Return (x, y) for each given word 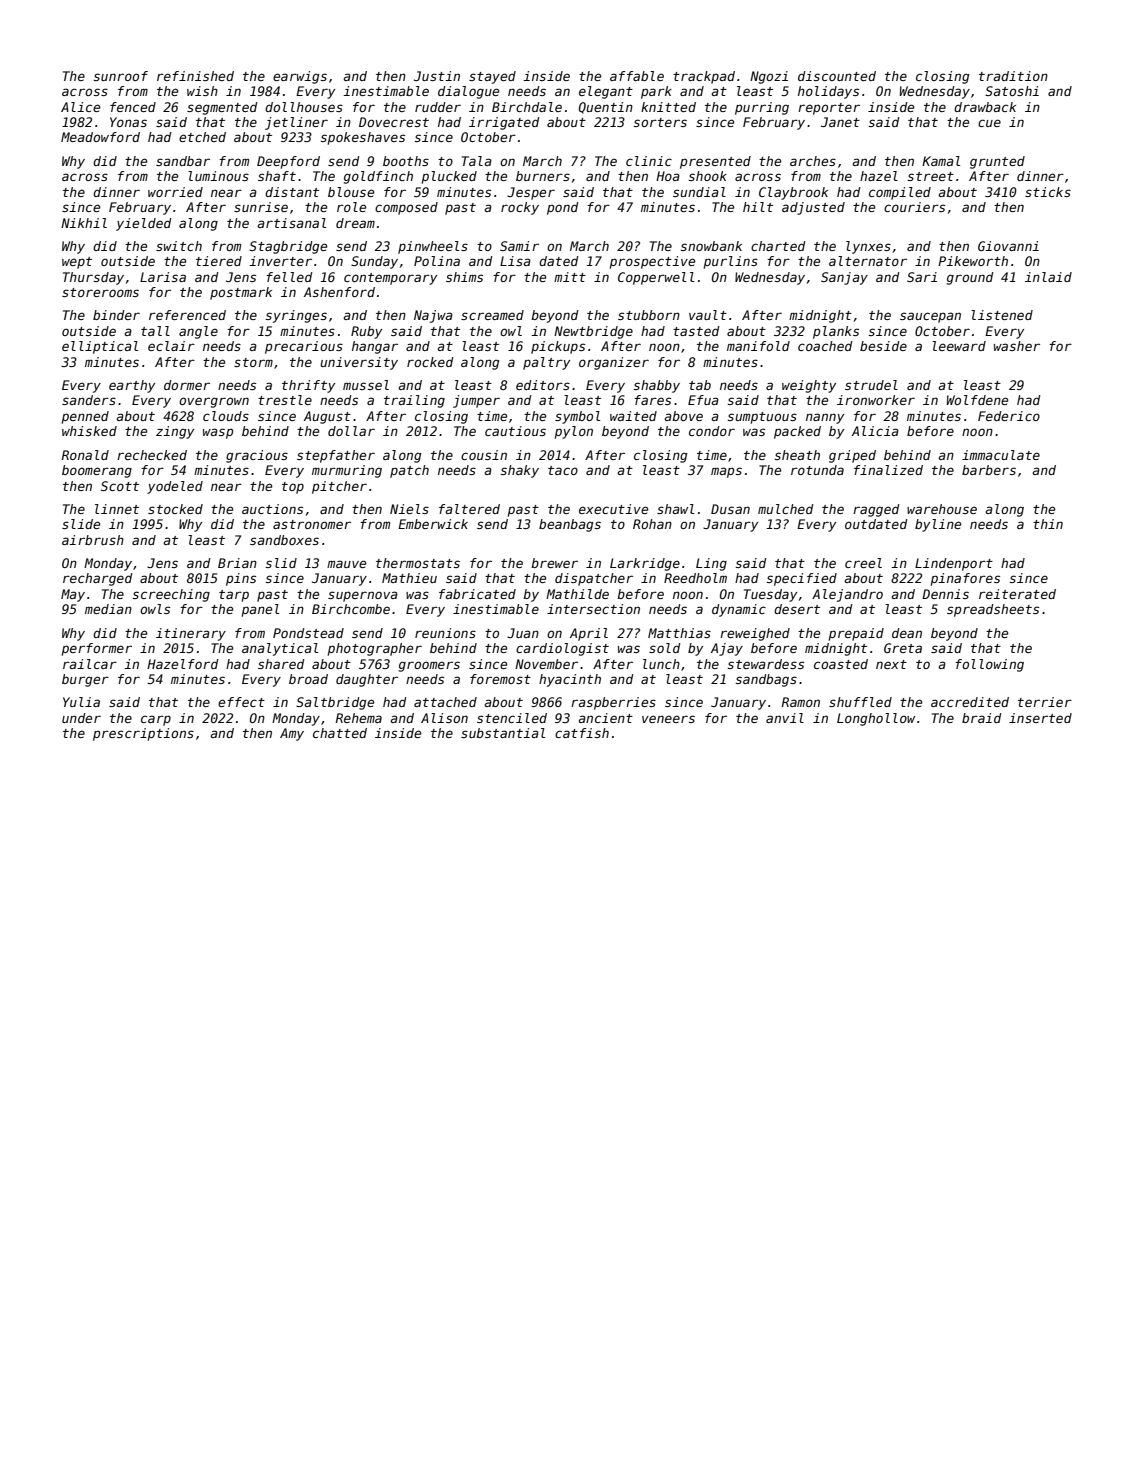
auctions (272, 509)
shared (281, 664)
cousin (484, 455)
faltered (469, 509)
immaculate (1001, 455)
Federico (1009, 416)
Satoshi (1012, 91)
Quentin (606, 108)
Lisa (515, 261)
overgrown (214, 402)
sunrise (261, 207)
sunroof (121, 76)
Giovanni (1008, 246)
